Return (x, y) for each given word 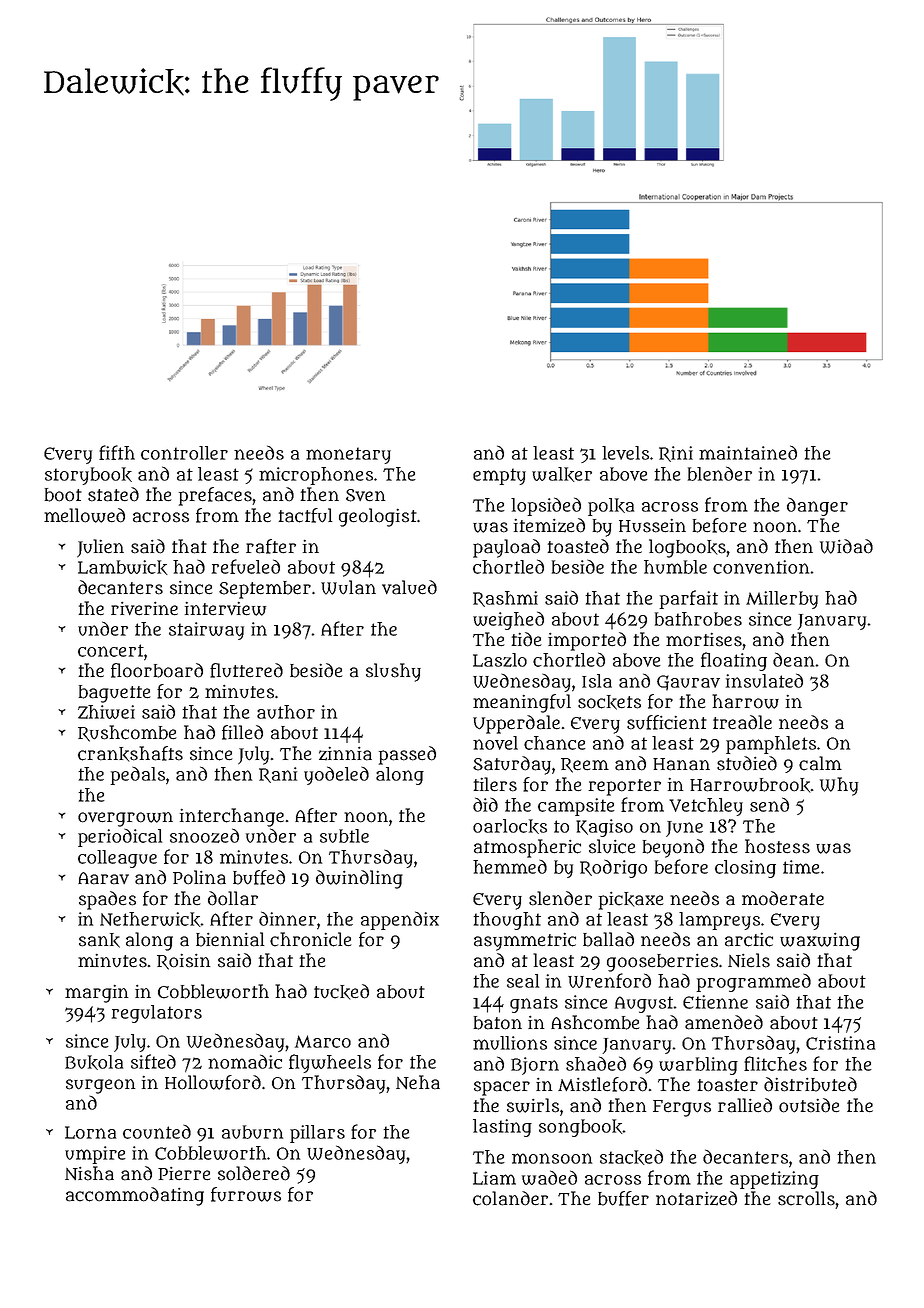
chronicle (311, 939)
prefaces (215, 496)
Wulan (348, 587)
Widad (846, 546)
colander (510, 1198)
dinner (287, 918)
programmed (754, 982)
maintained (748, 452)
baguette (115, 694)
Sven (365, 495)
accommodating (135, 1196)
